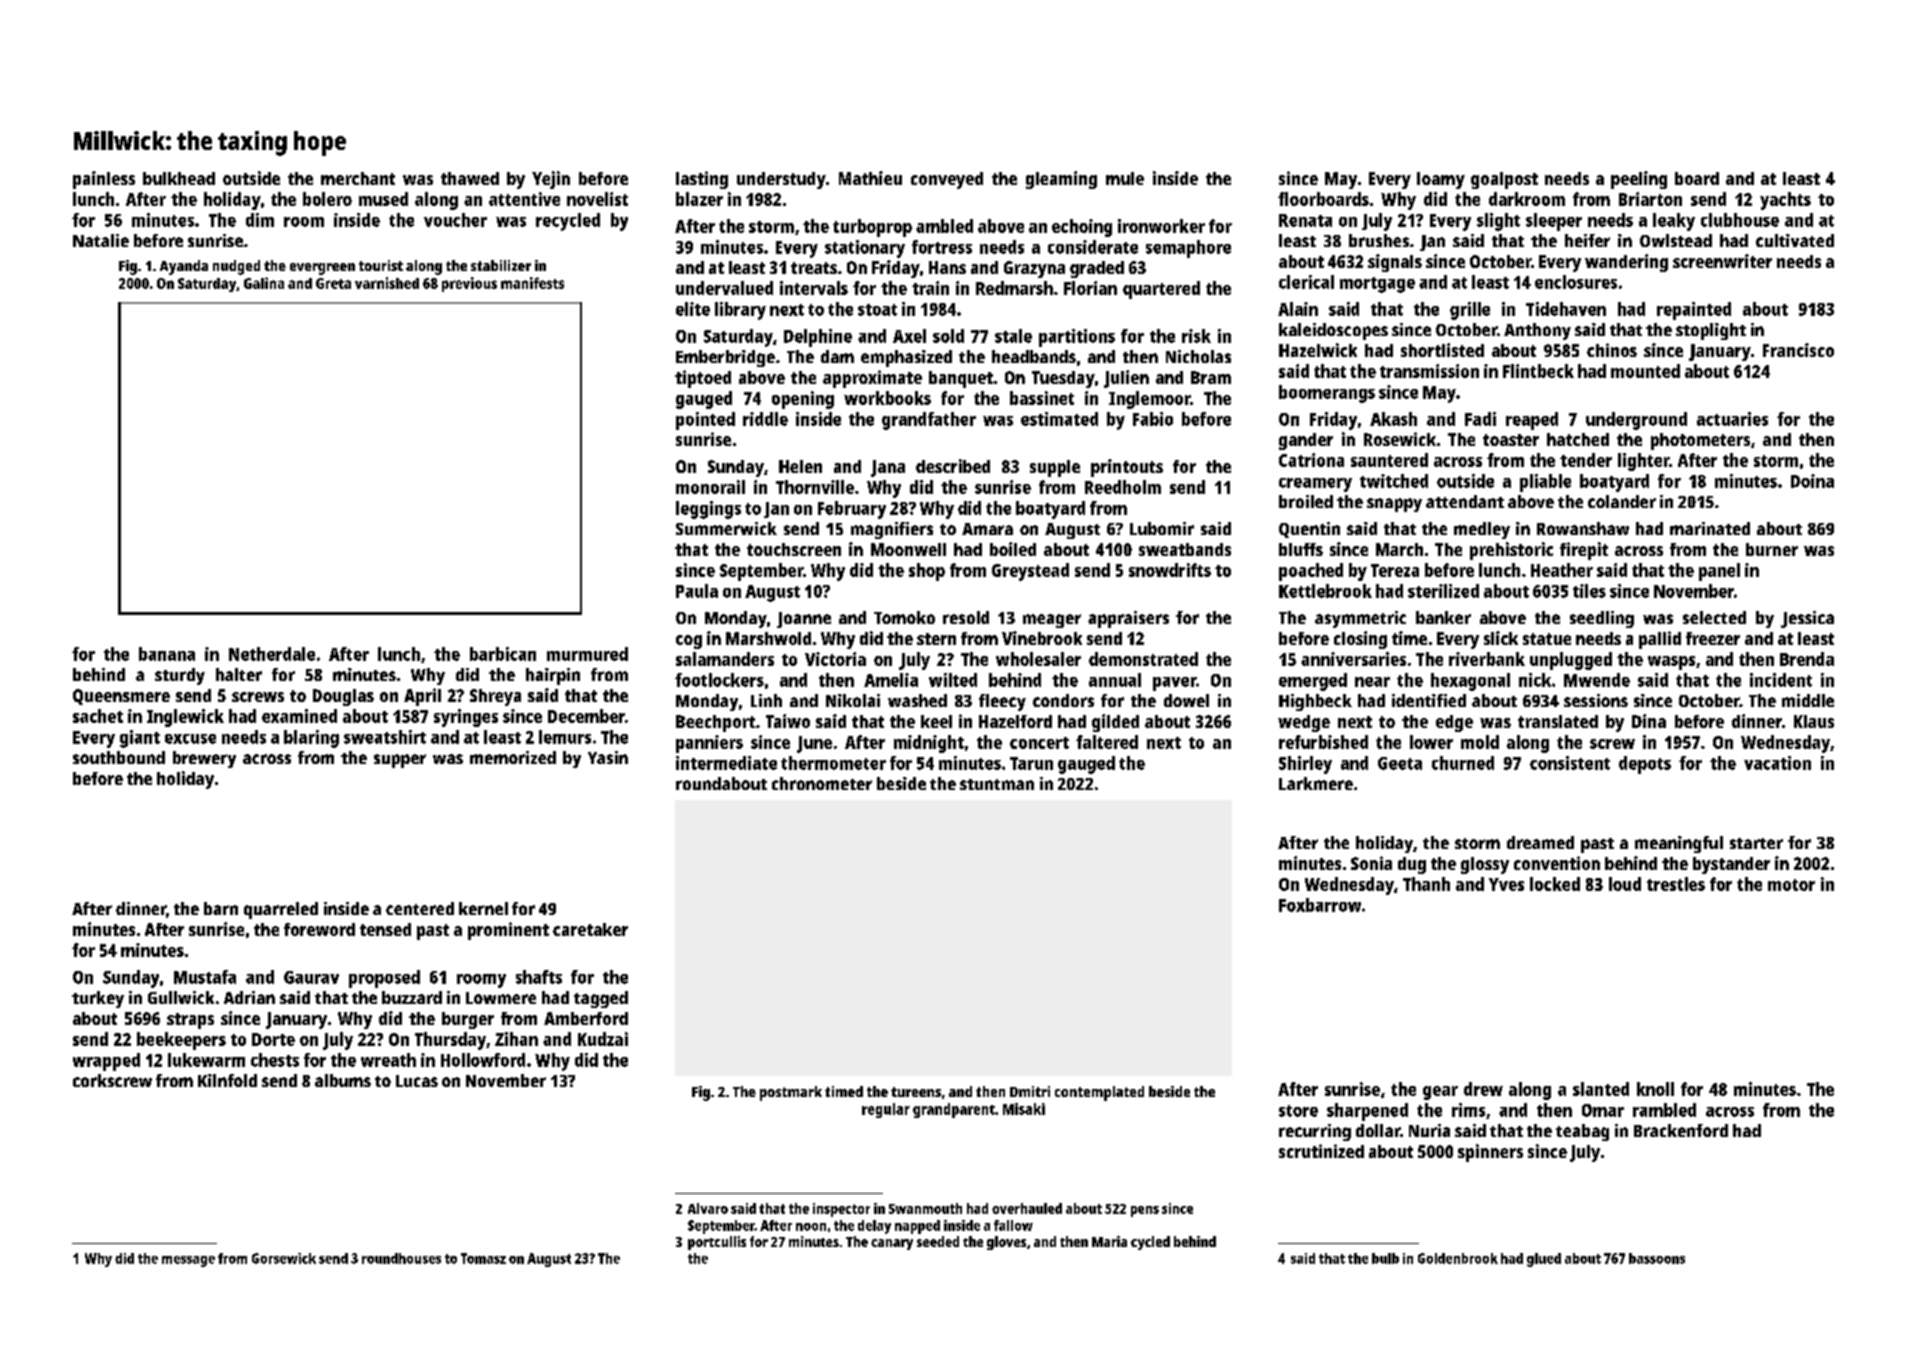 The height and width of the page is (1349, 1907). I want to click on approximate, so click(872, 379).
